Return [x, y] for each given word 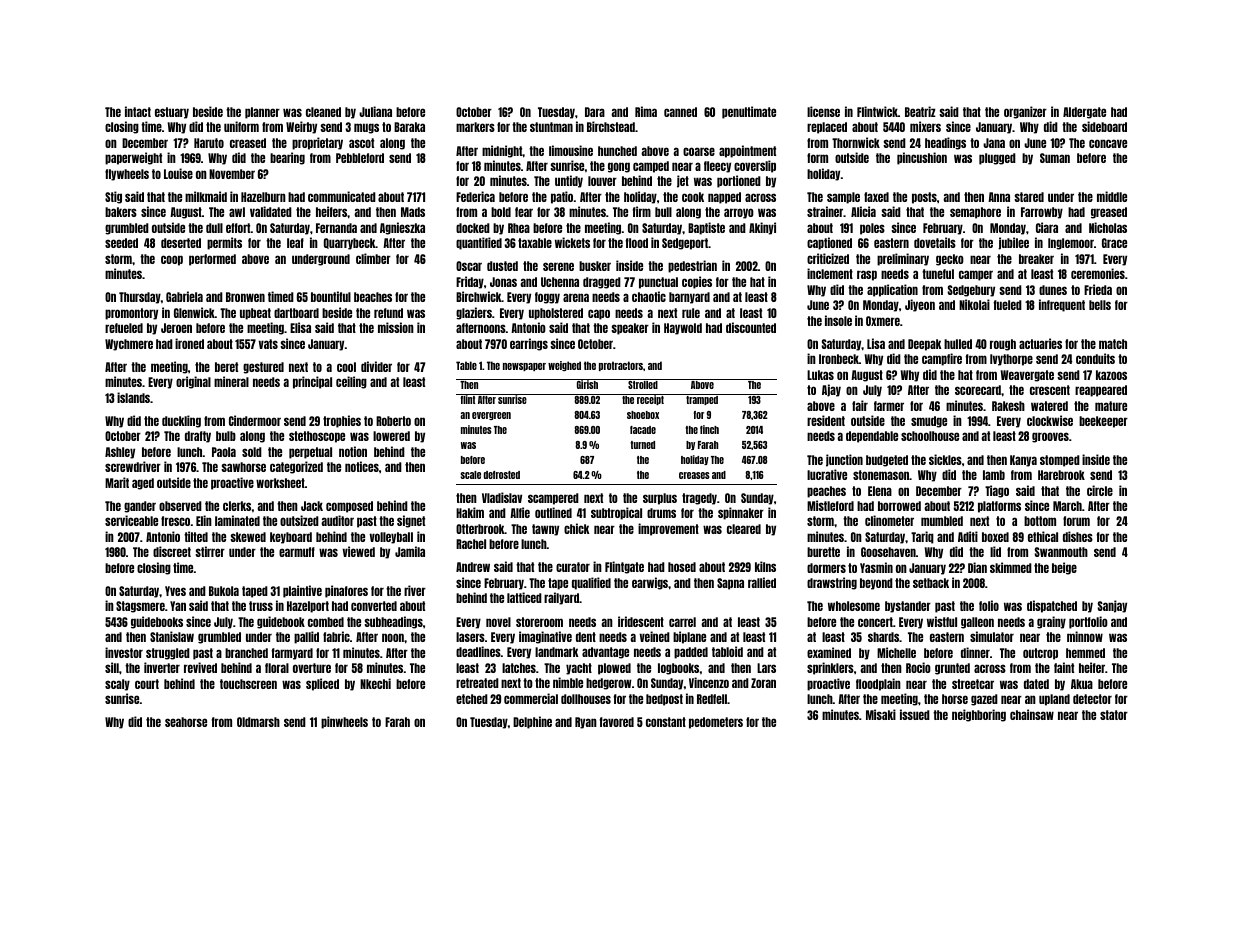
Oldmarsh [258, 722]
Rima [646, 111]
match [1113, 344]
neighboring [979, 715]
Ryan [586, 723]
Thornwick [856, 142]
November [232, 174]
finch [709, 429]
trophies [342, 421]
